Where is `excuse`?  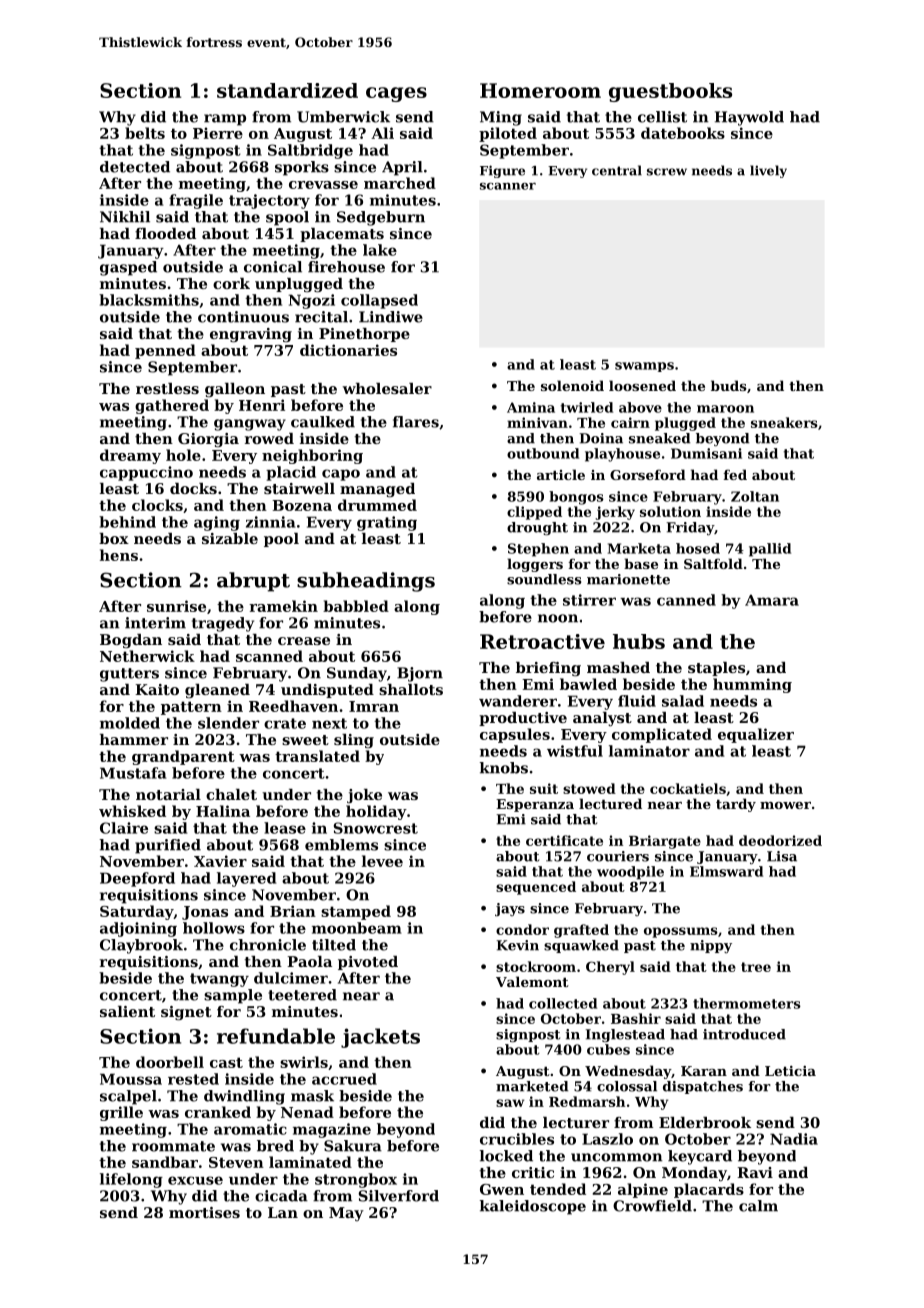 excuse is located at coordinates (195, 1180).
